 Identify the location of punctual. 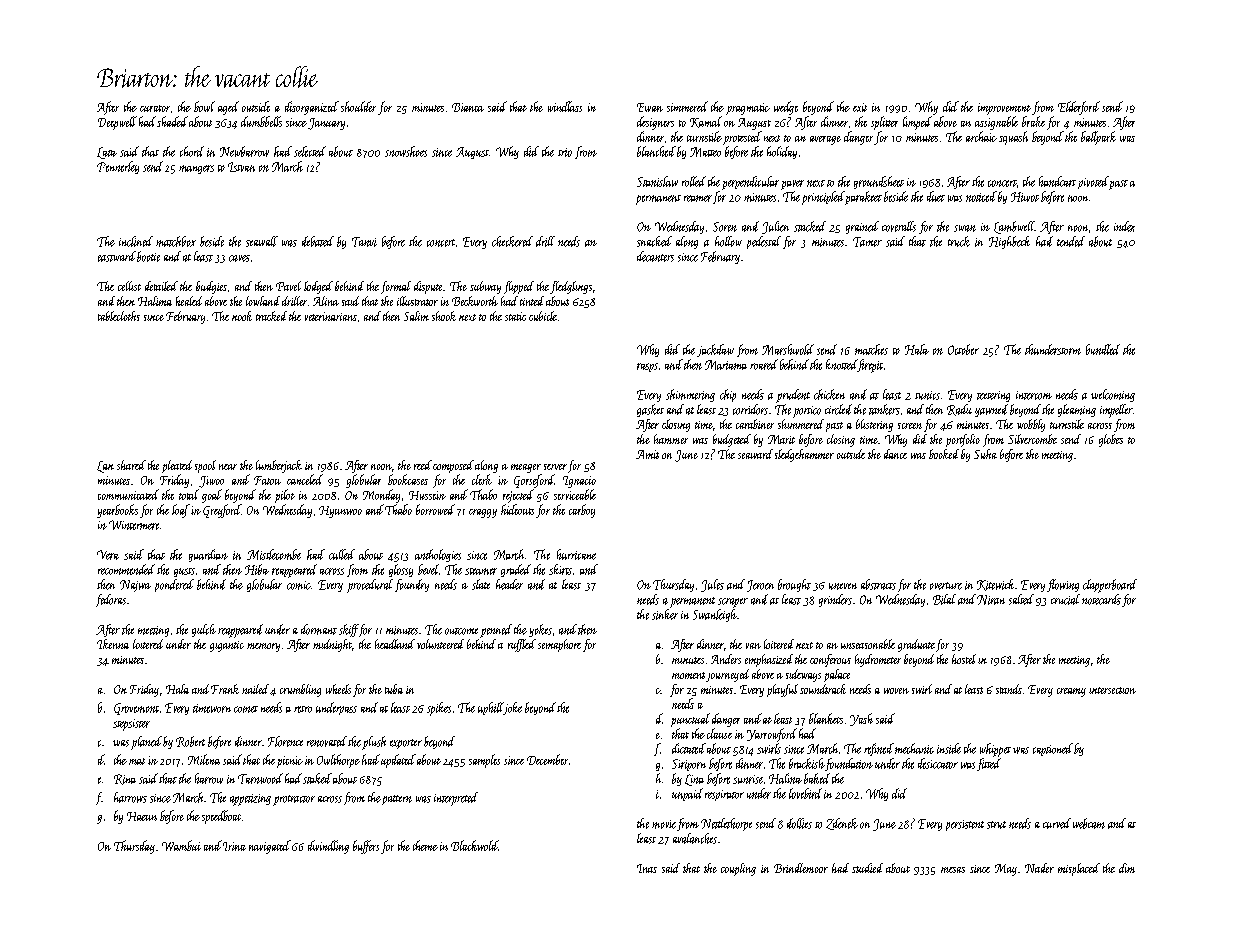
(690, 720).
